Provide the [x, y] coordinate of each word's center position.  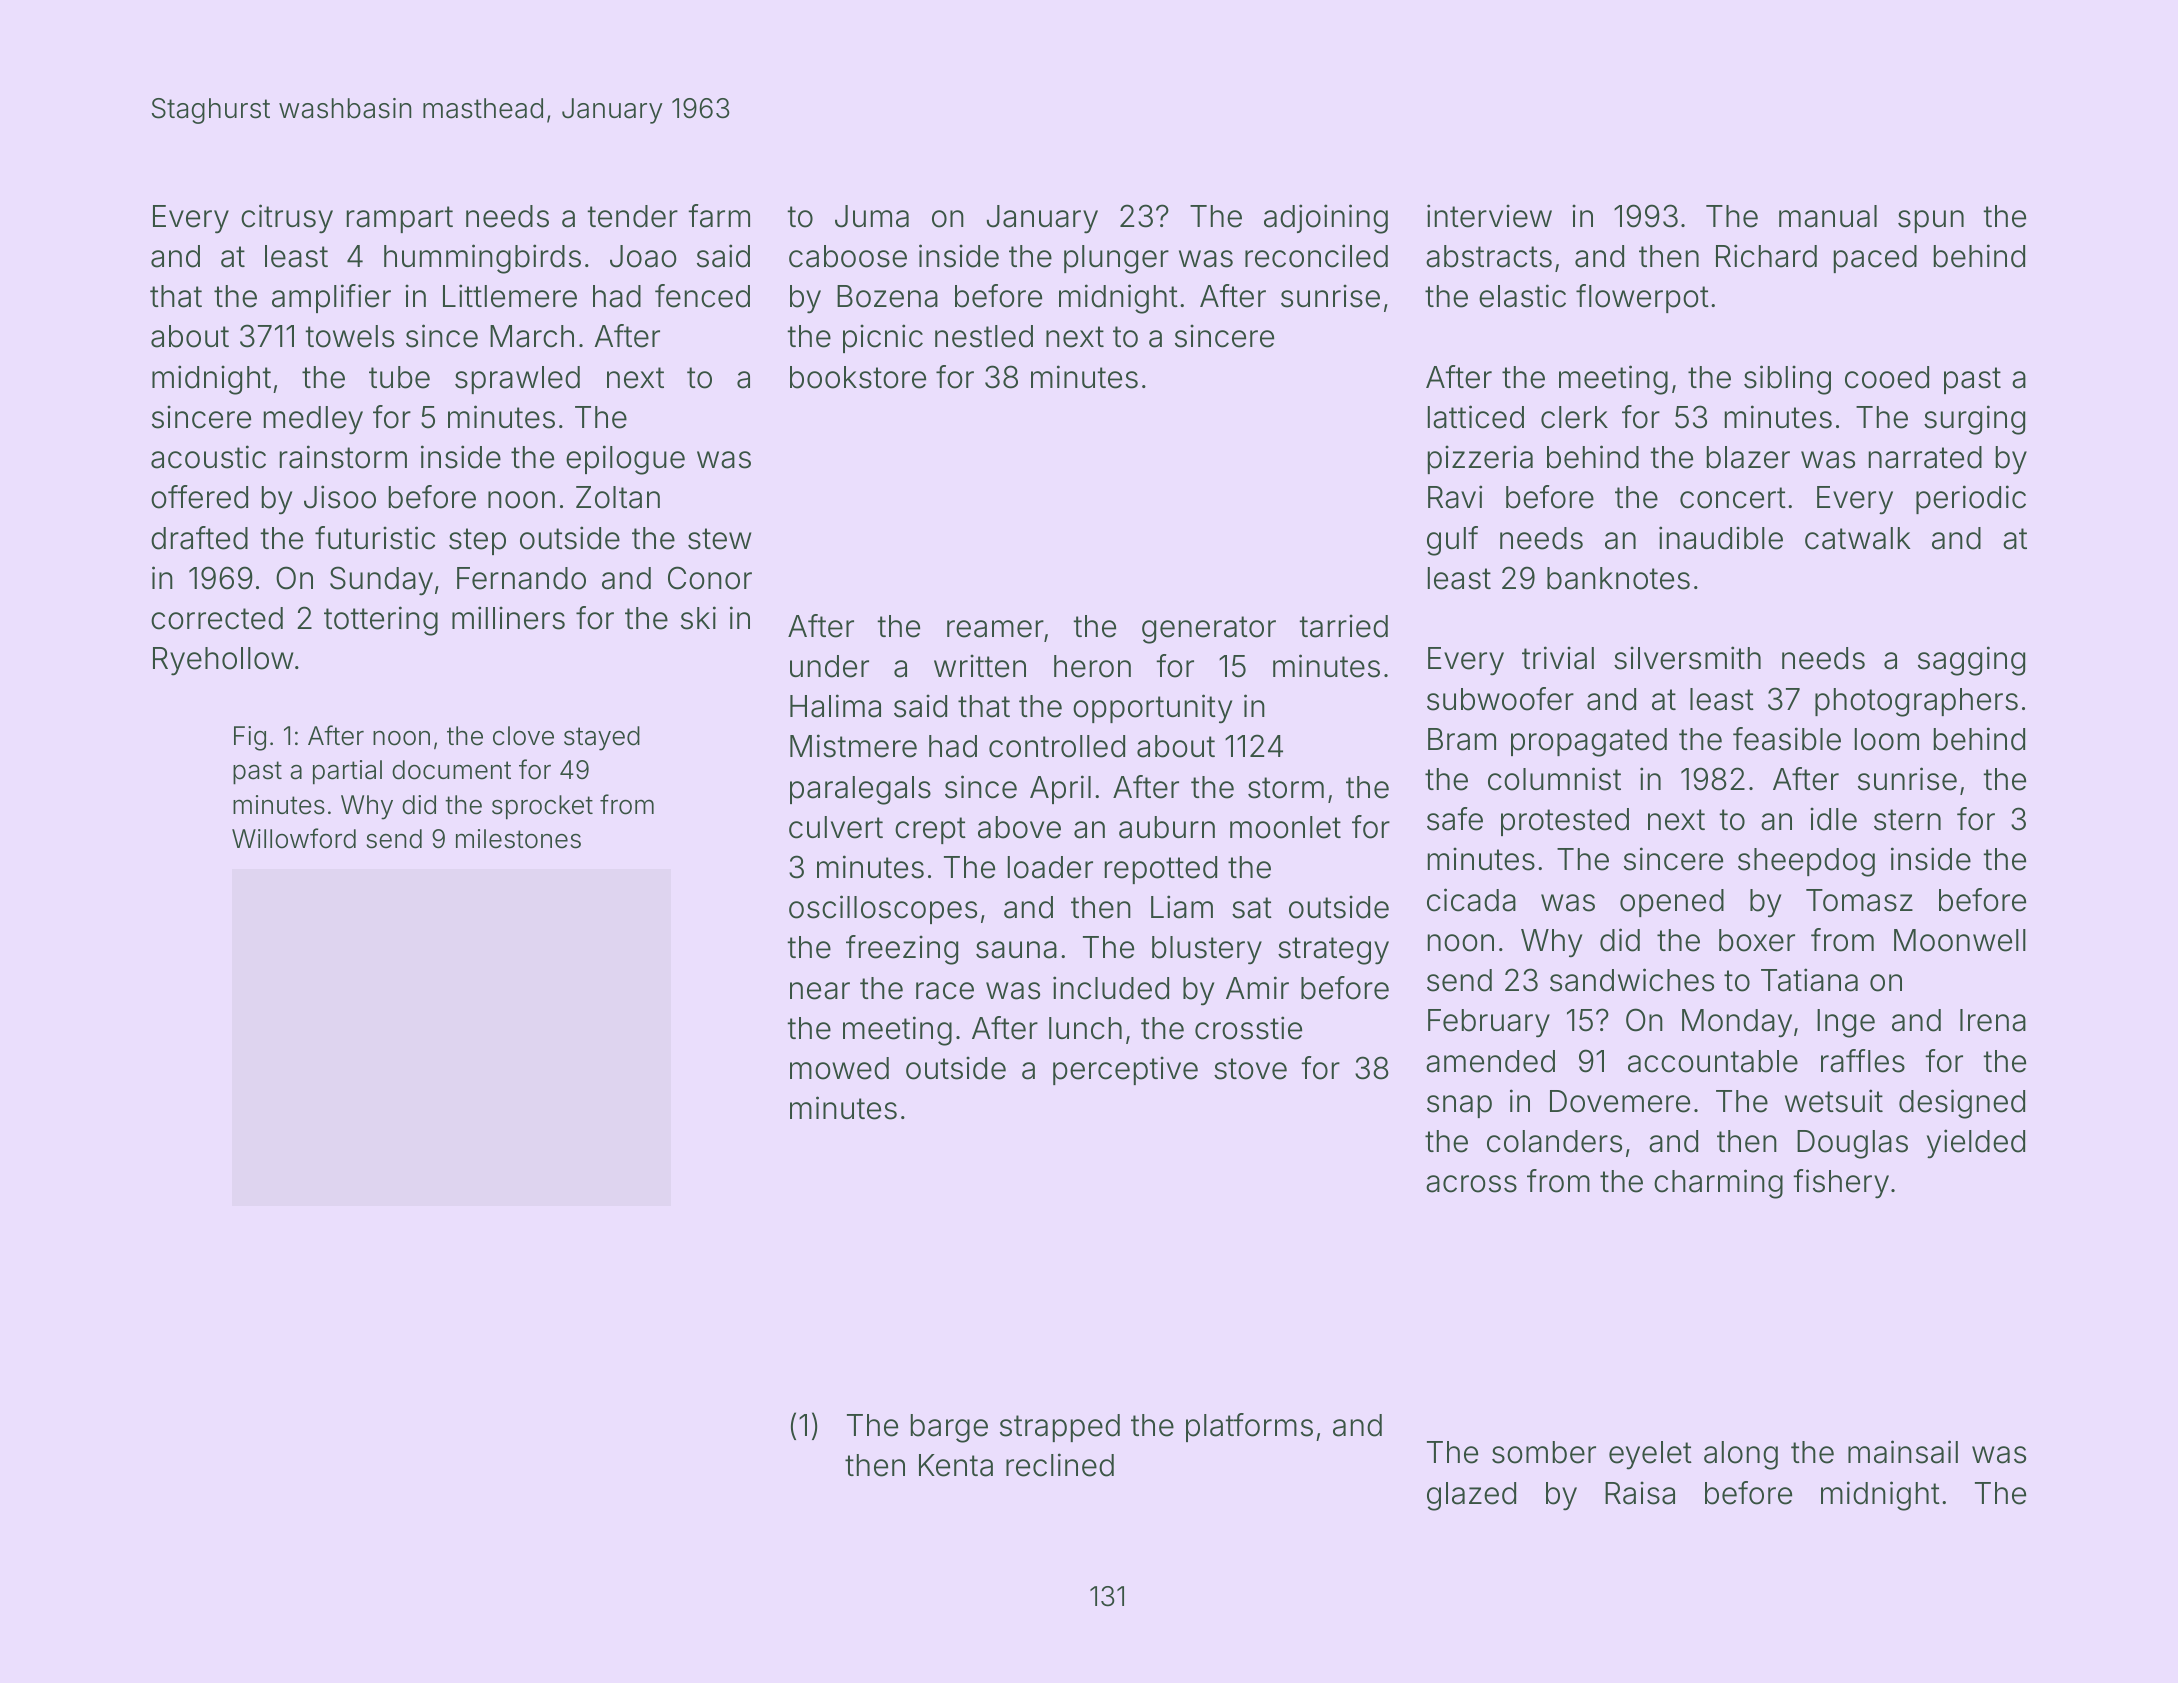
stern [1907, 820]
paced [1875, 259]
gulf [1452, 541]
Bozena [887, 296]
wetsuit [1834, 1101]
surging [1974, 420]
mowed [839, 1068]
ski [698, 618]
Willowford [294, 838]
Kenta [956, 1465]
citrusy [287, 219]
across [1471, 1184]
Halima [835, 706]
